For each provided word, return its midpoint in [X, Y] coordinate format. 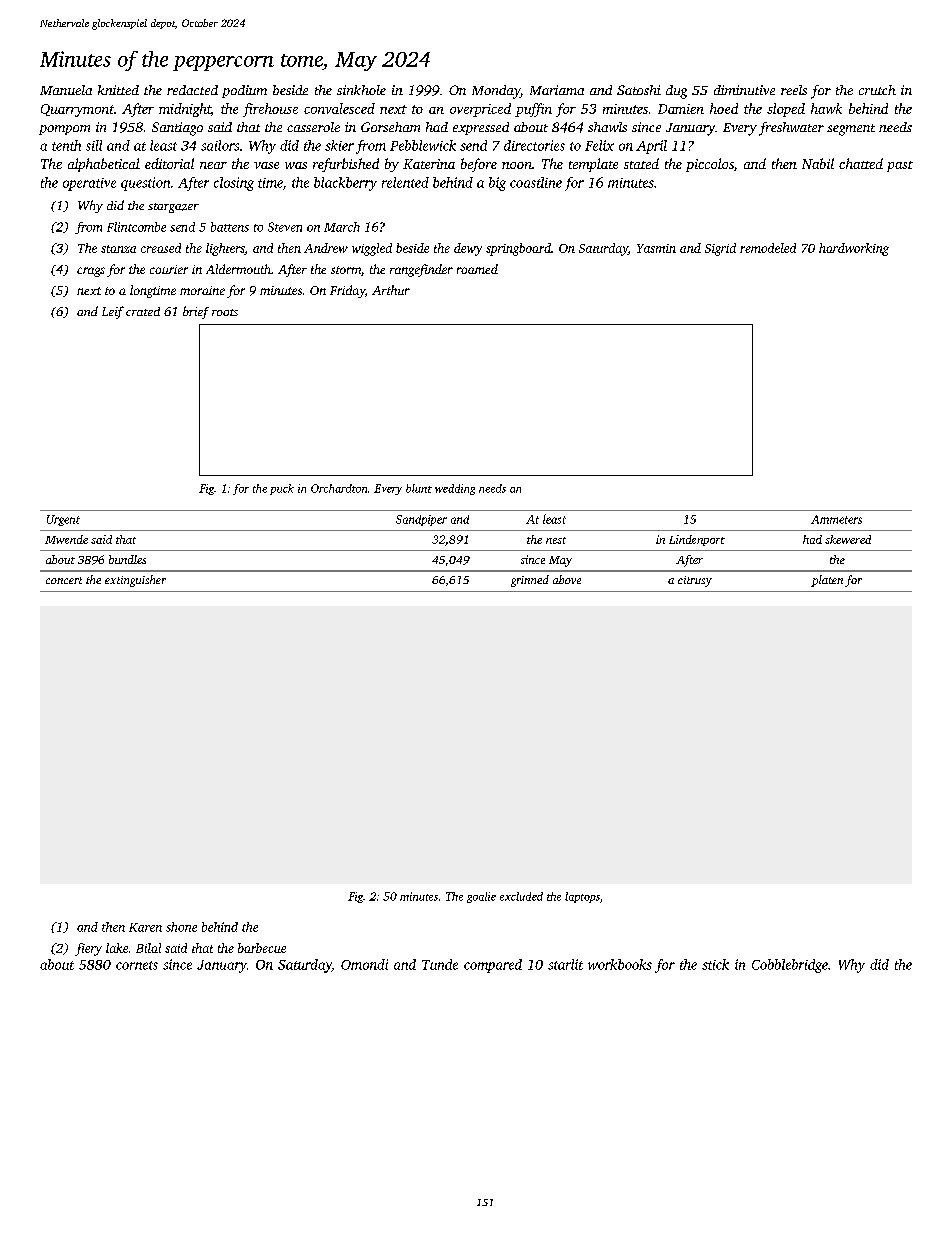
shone [181, 927]
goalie [481, 897]
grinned [530, 581]
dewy [468, 249]
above [567, 579]
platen [827, 581]
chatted [861, 163]
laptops [582, 897]
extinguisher [135, 581]
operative [89, 184]
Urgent [63, 520]
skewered [848, 539]
